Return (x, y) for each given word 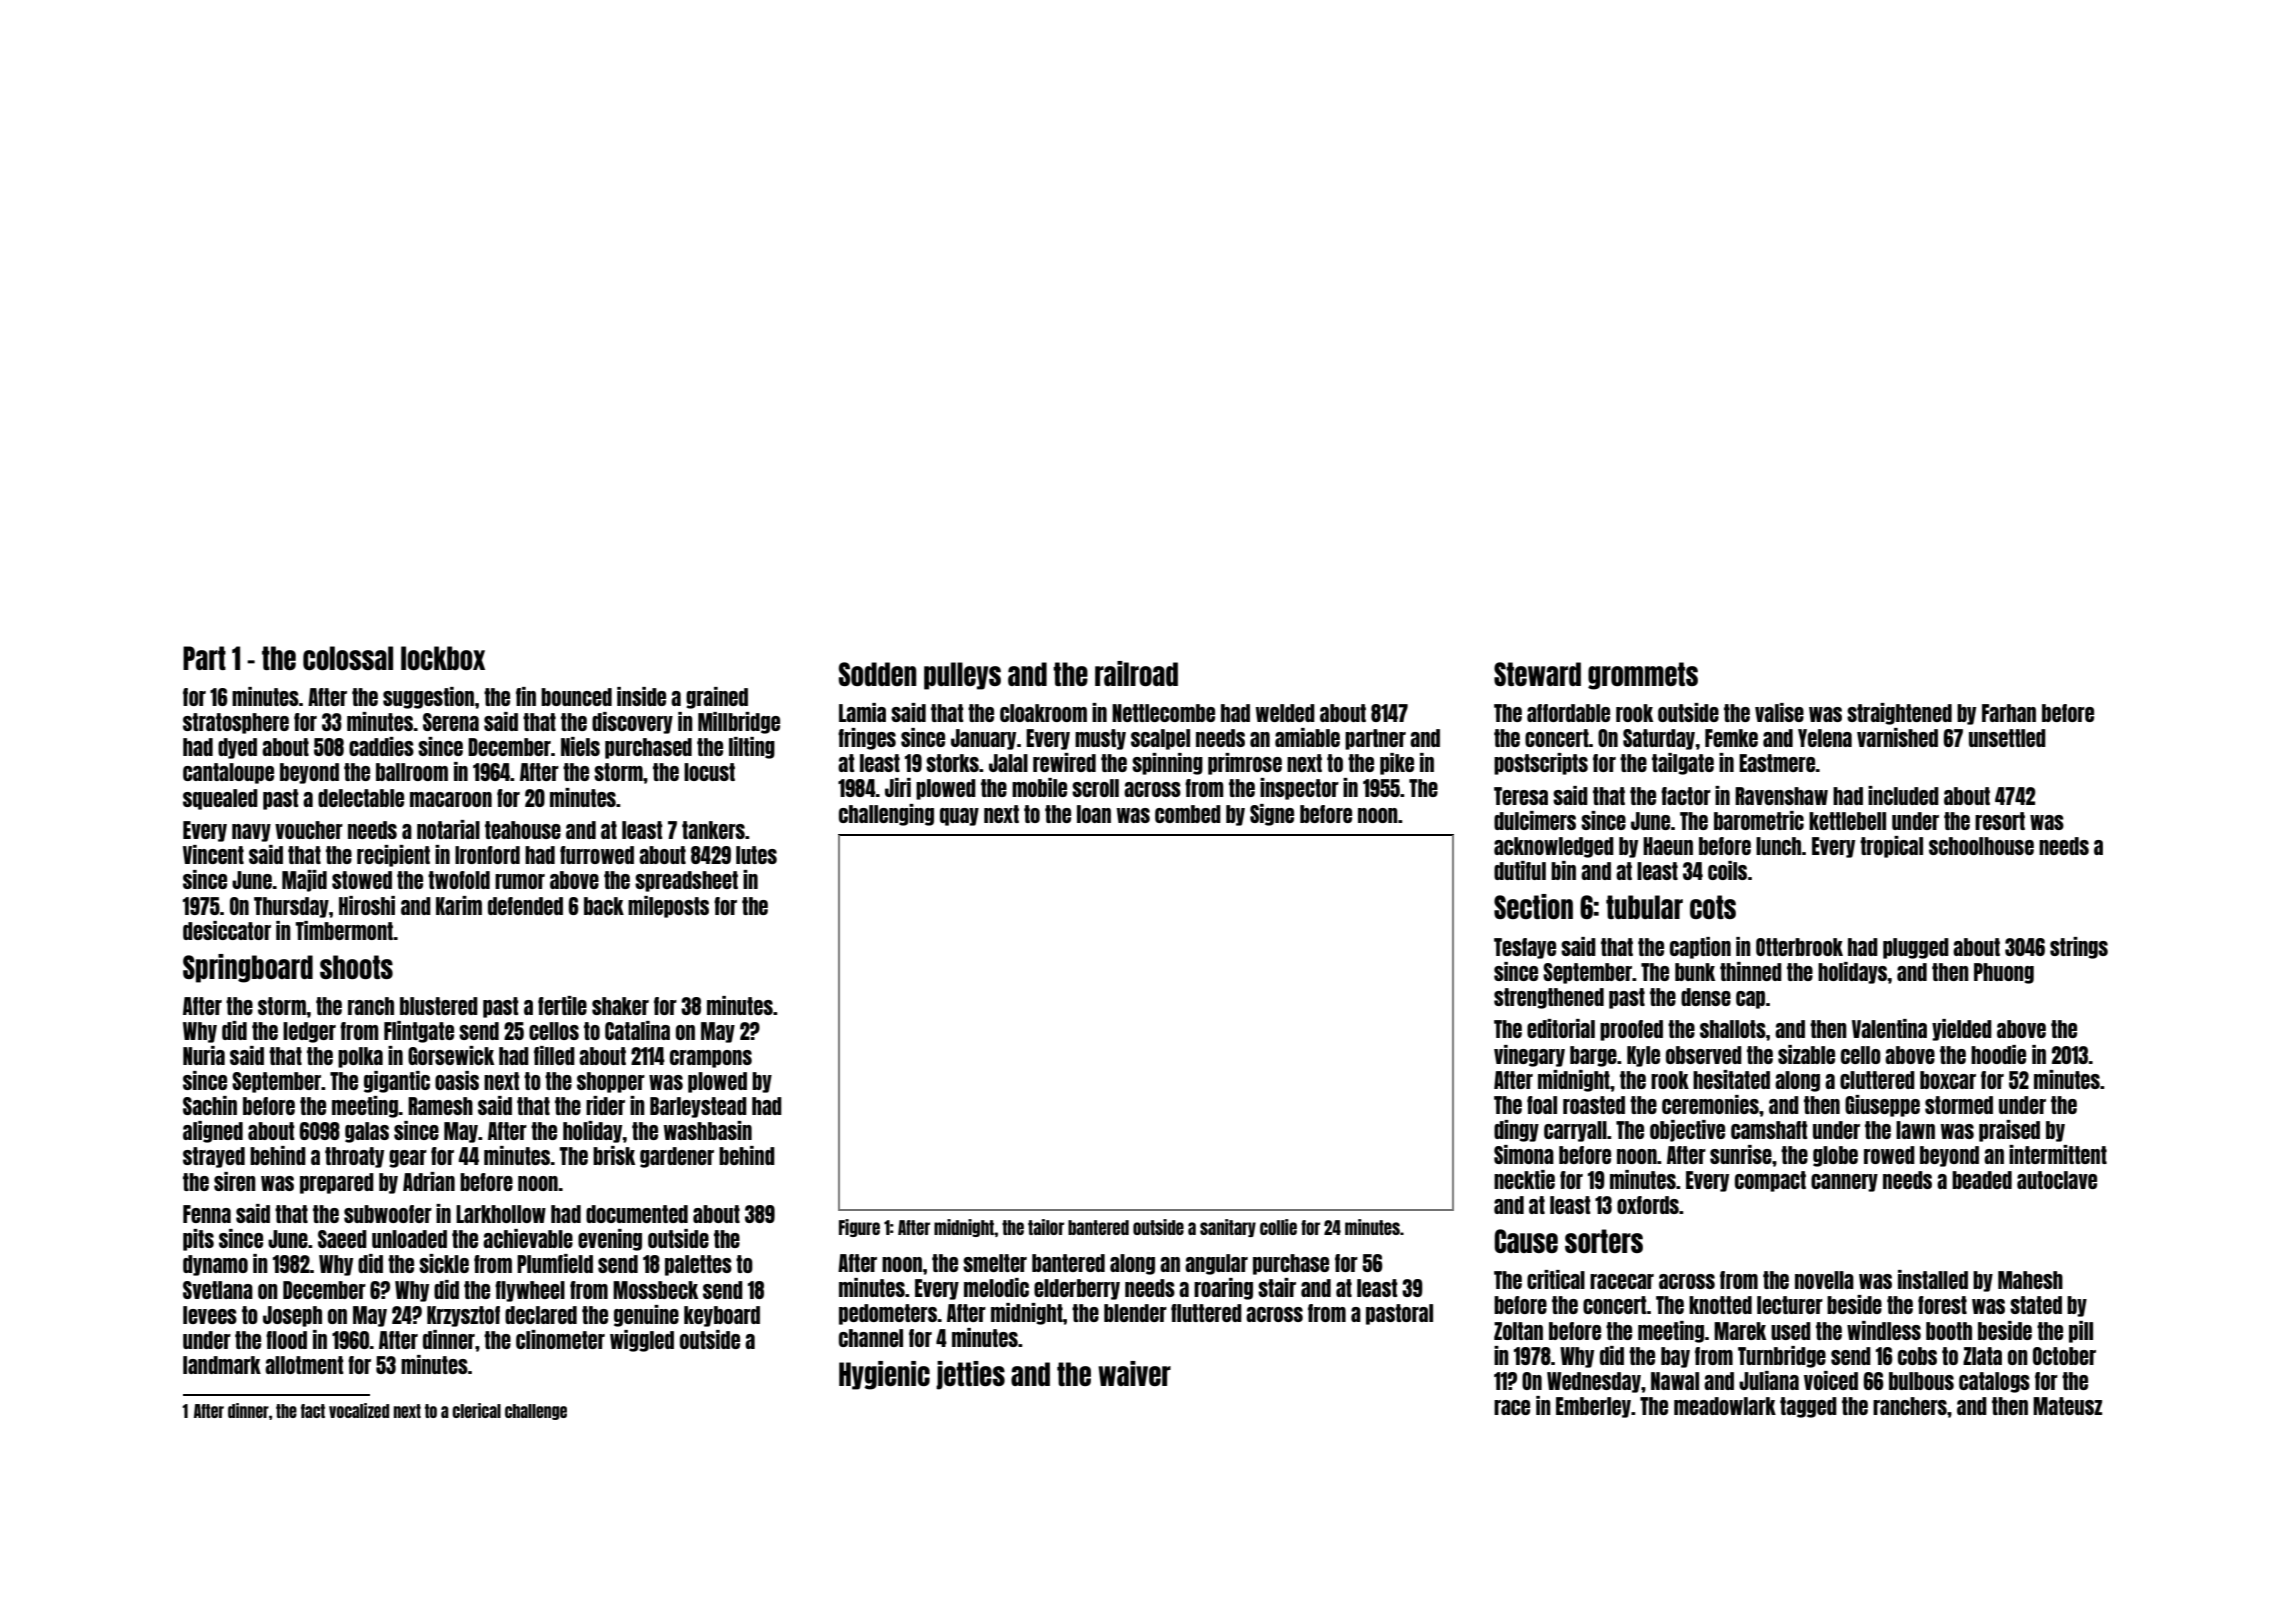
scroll (1095, 788)
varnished (1897, 737)
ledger (309, 1032)
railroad (1136, 673)
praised (2009, 1131)
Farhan (2009, 713)
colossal (348, 658)
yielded (1962, 1030)
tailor (1046, 1227)
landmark (222, 1365)
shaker (620, 1006)
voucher (309, 830)
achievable (528, 1238)
